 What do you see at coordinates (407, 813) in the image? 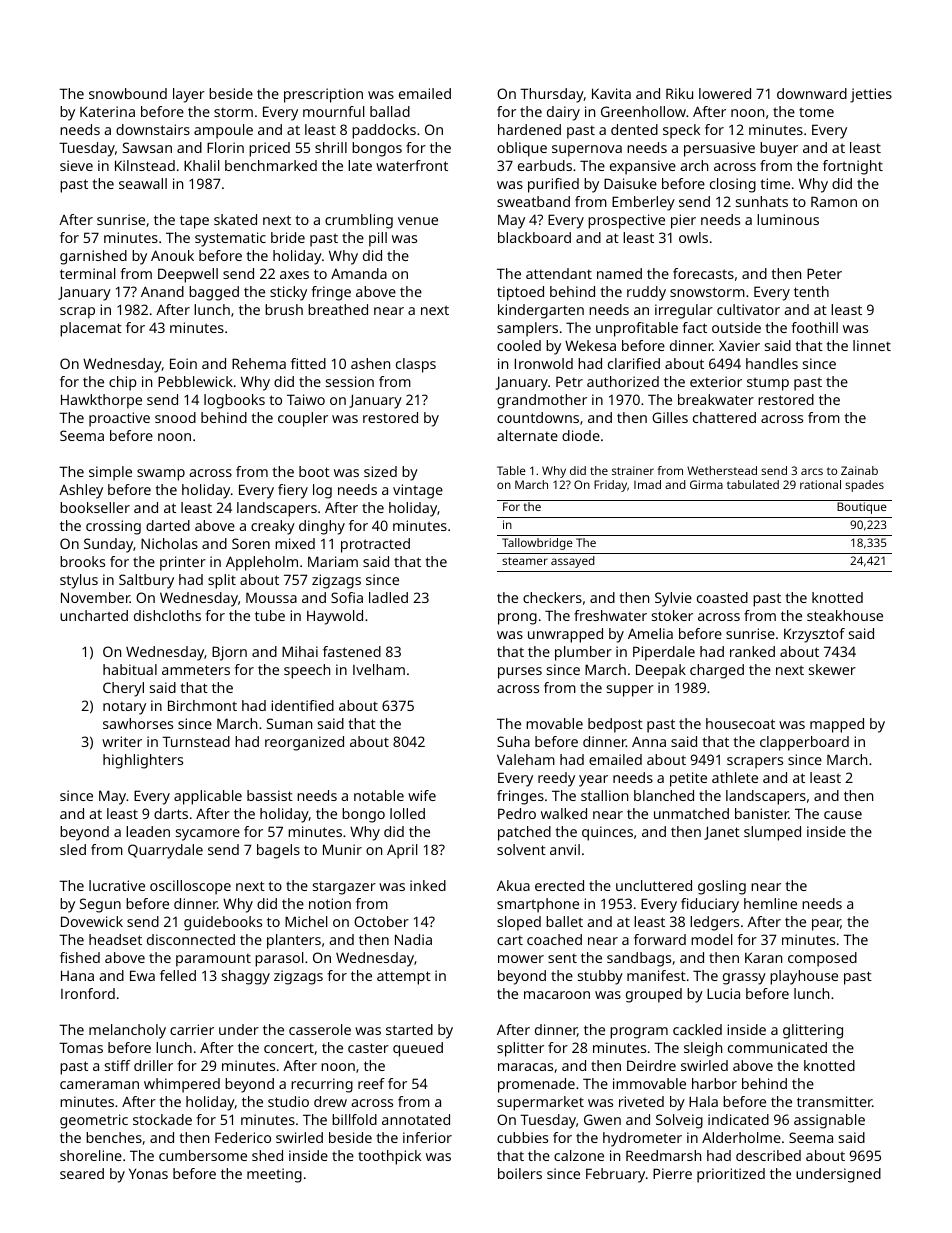
I see `lolled` at bounding box center [407, 813].
